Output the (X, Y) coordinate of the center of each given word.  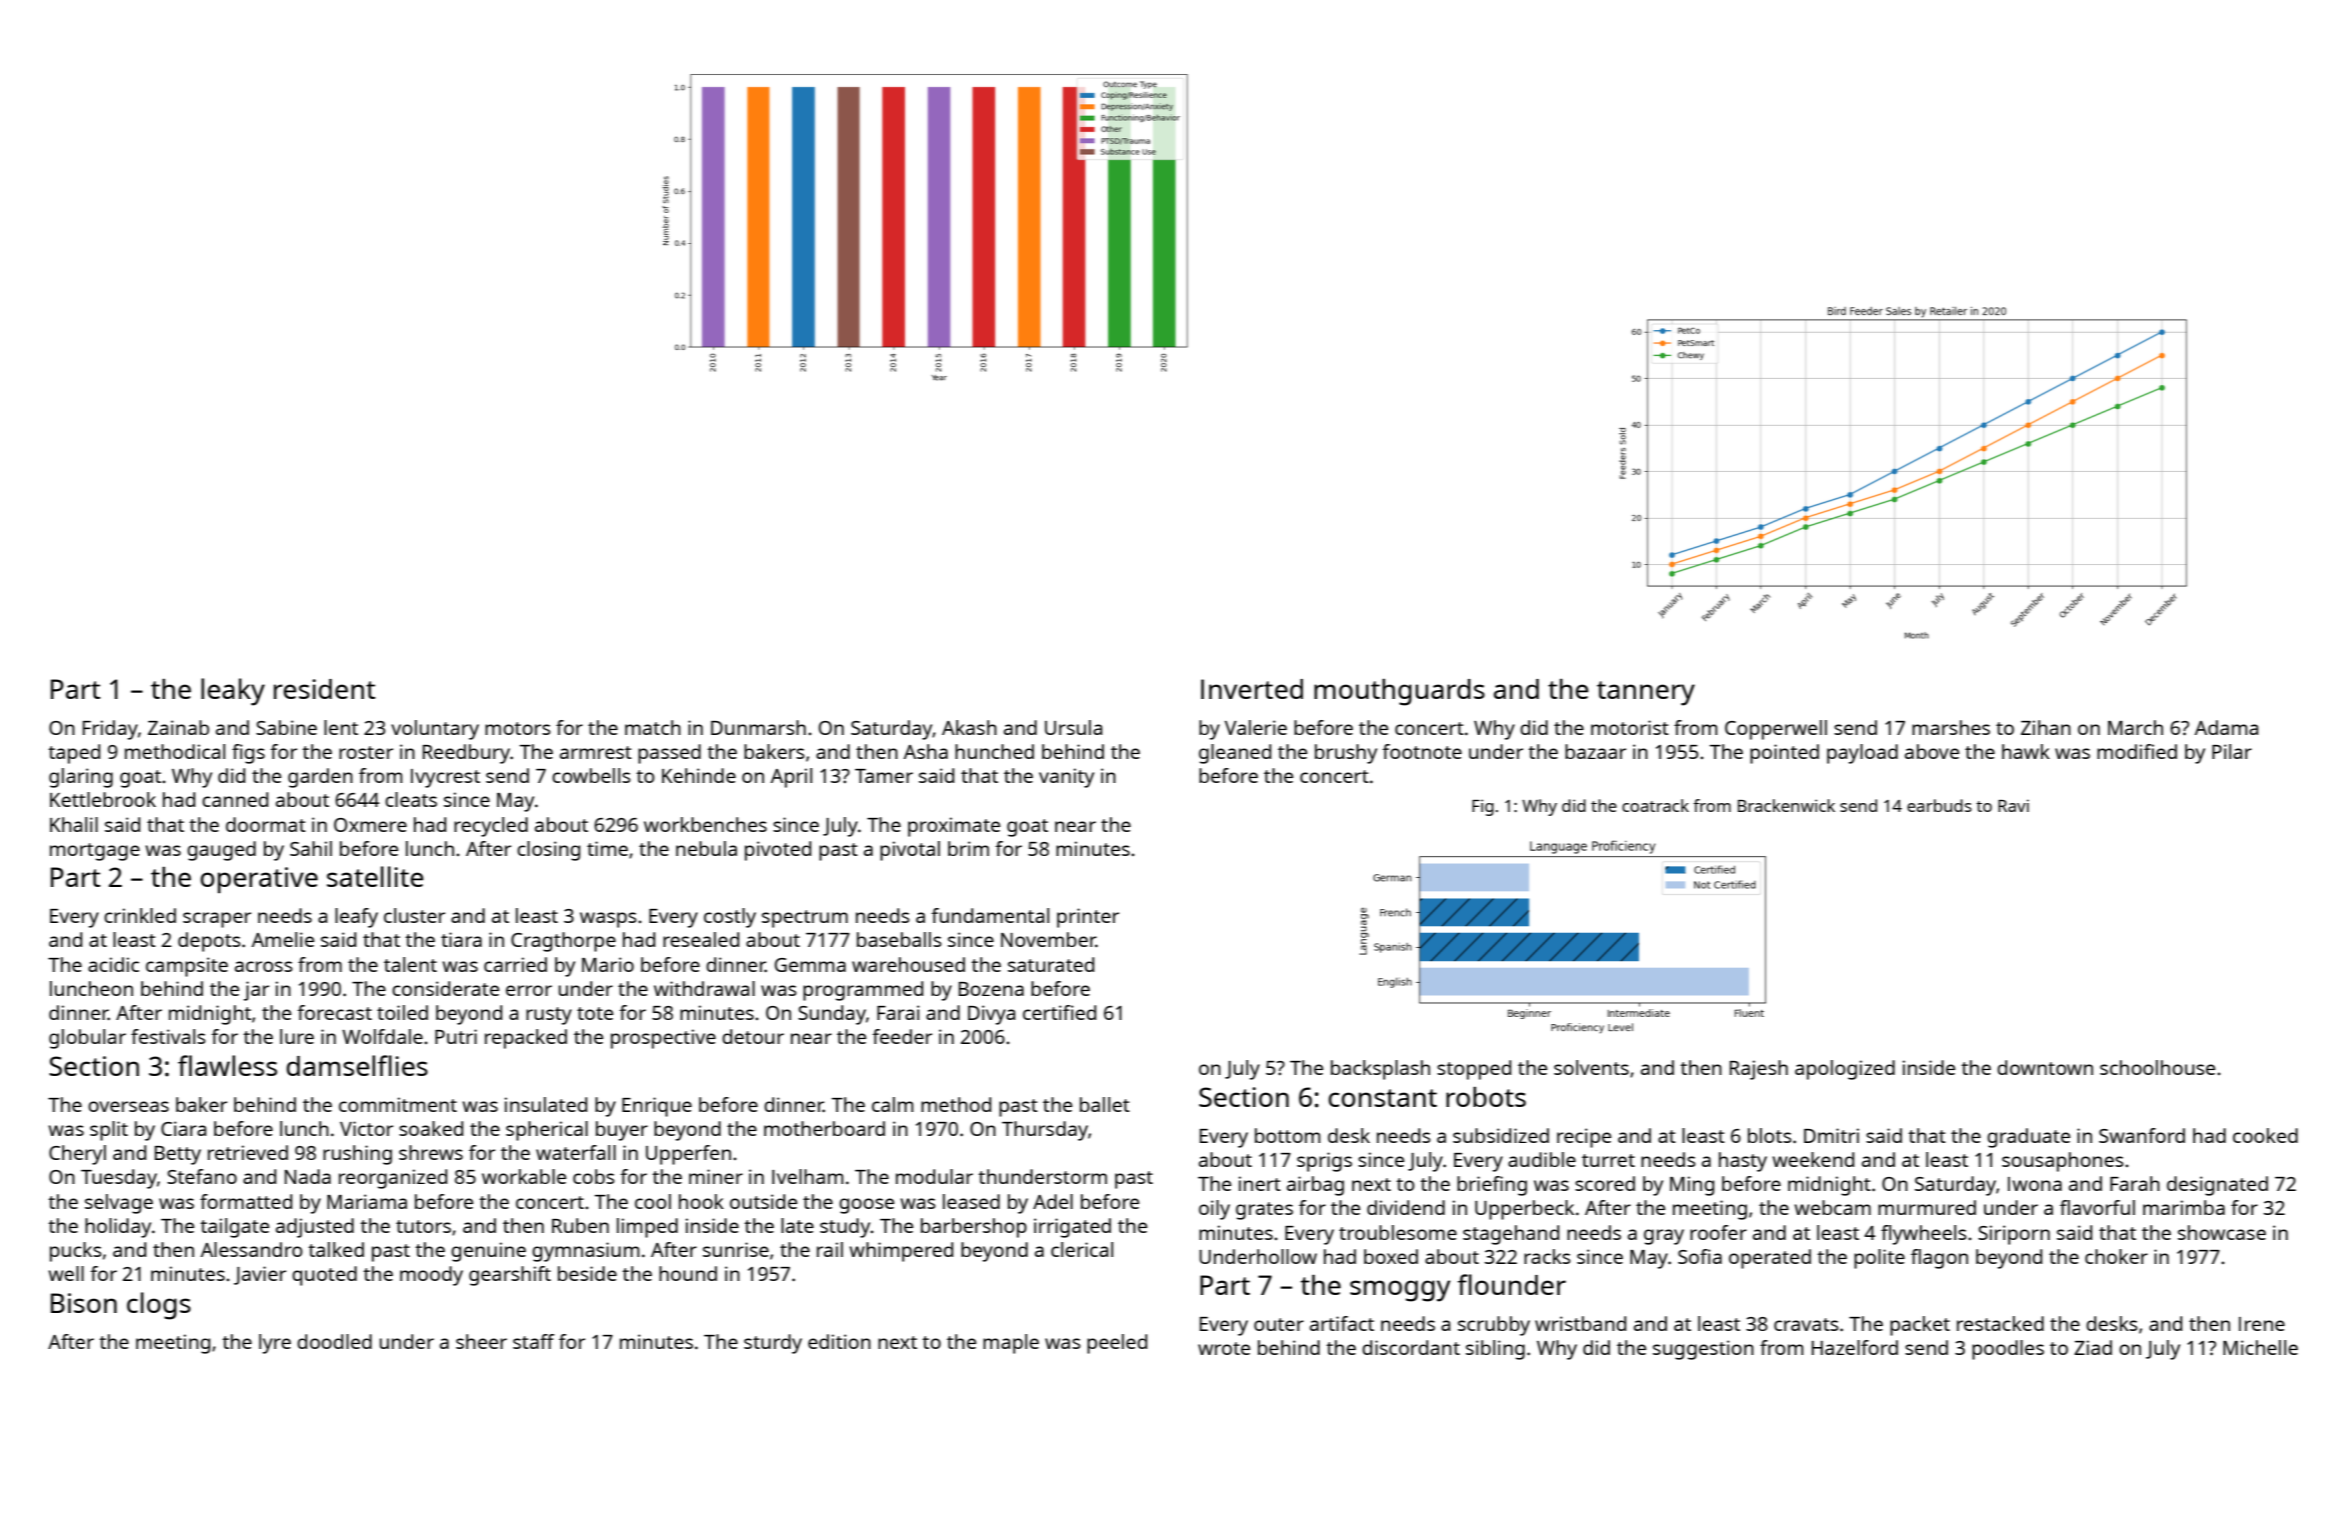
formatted (246, 1201)
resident (325, 689)
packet (1920, 1326)
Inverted (1252, 689)
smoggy (1400, 1291)
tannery (1646, 693)
